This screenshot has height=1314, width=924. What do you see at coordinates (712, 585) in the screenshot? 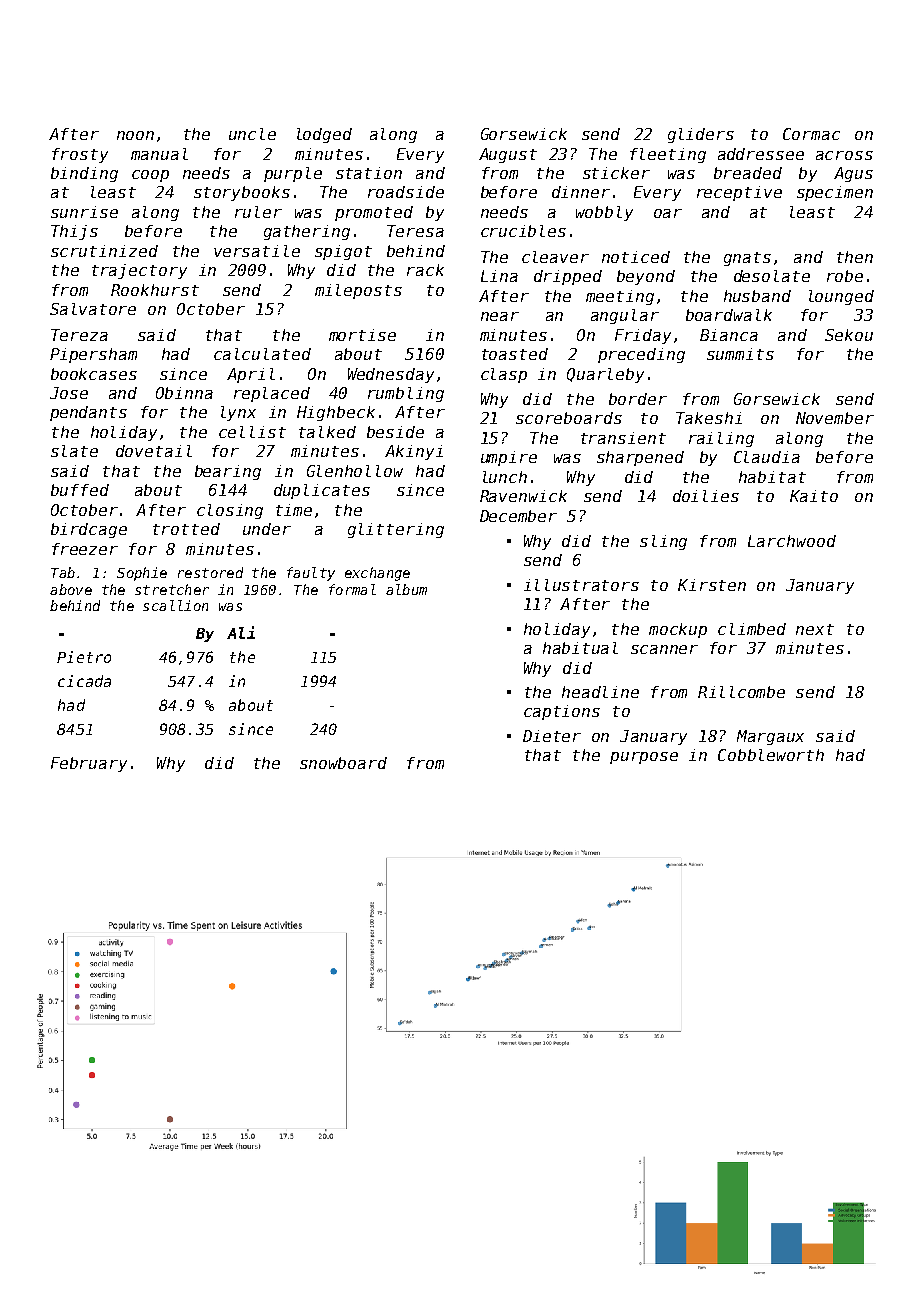
I see `Kirsten` at bounding box center [712, 585].
